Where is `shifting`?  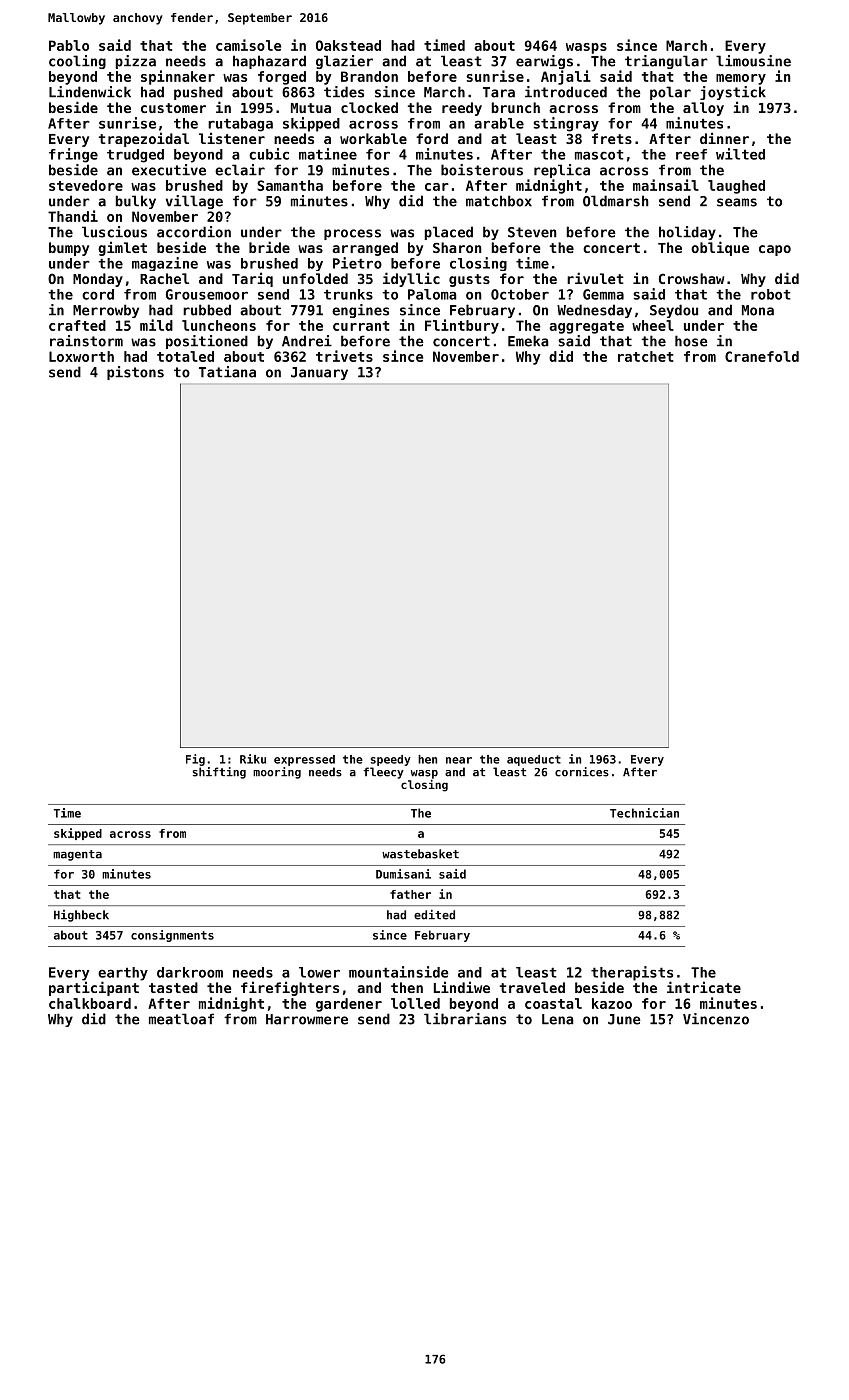 shifting is located at coordinates (219, 773).
